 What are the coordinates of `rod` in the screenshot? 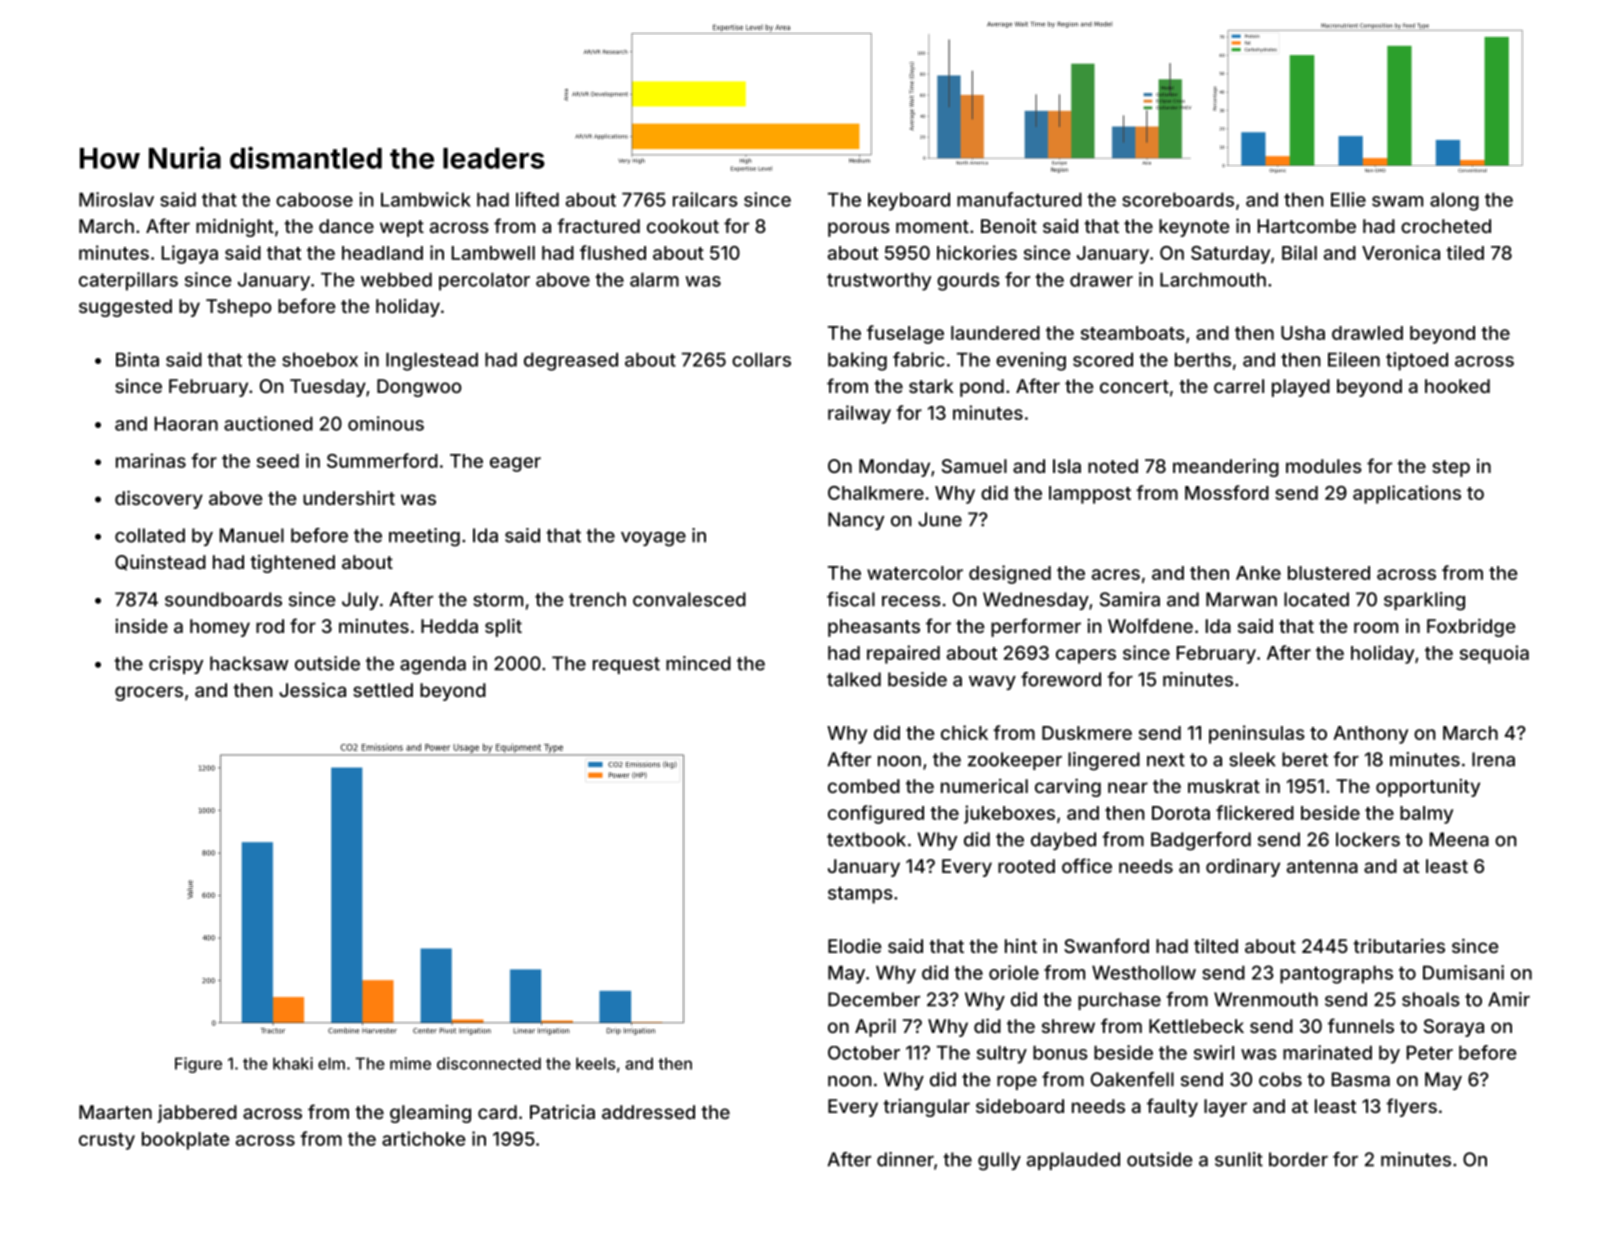 It's located at (270, 626).
